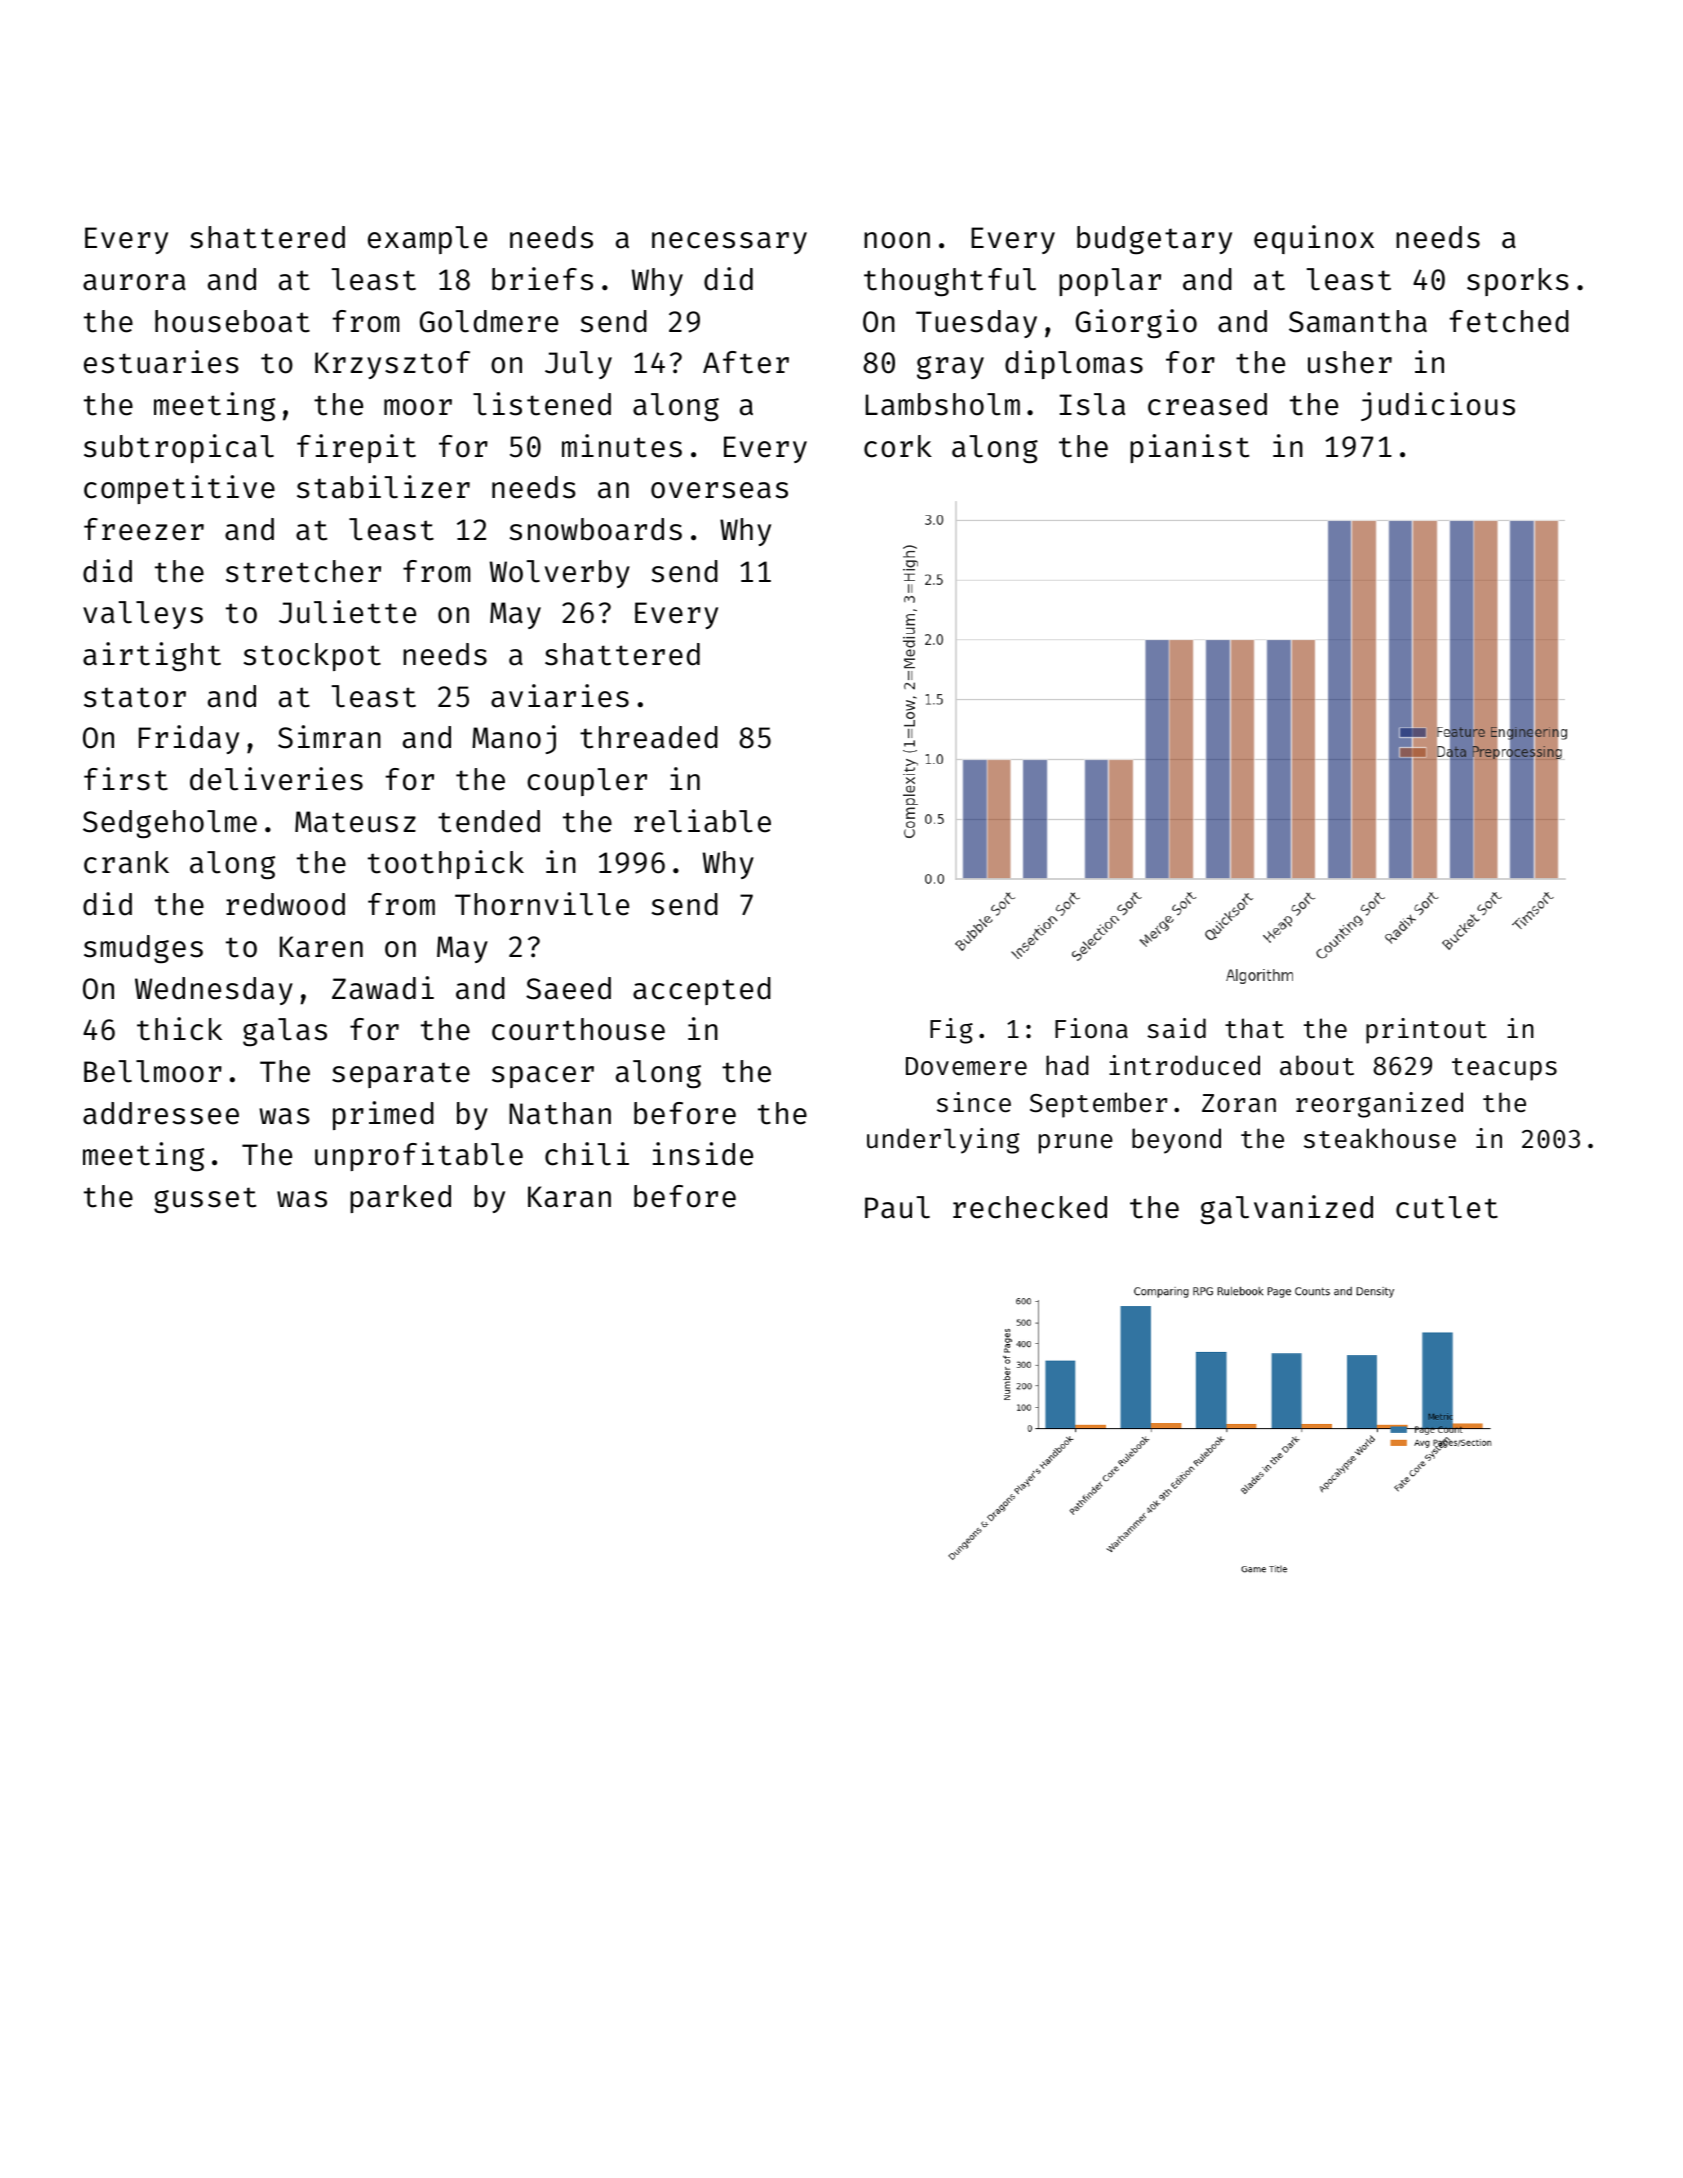 Image resolution: width=1683 pixels, height=2178 pixels. Describe the element at coordinates (1189, 448) in the screenshot. I see `pianist` at that location.
